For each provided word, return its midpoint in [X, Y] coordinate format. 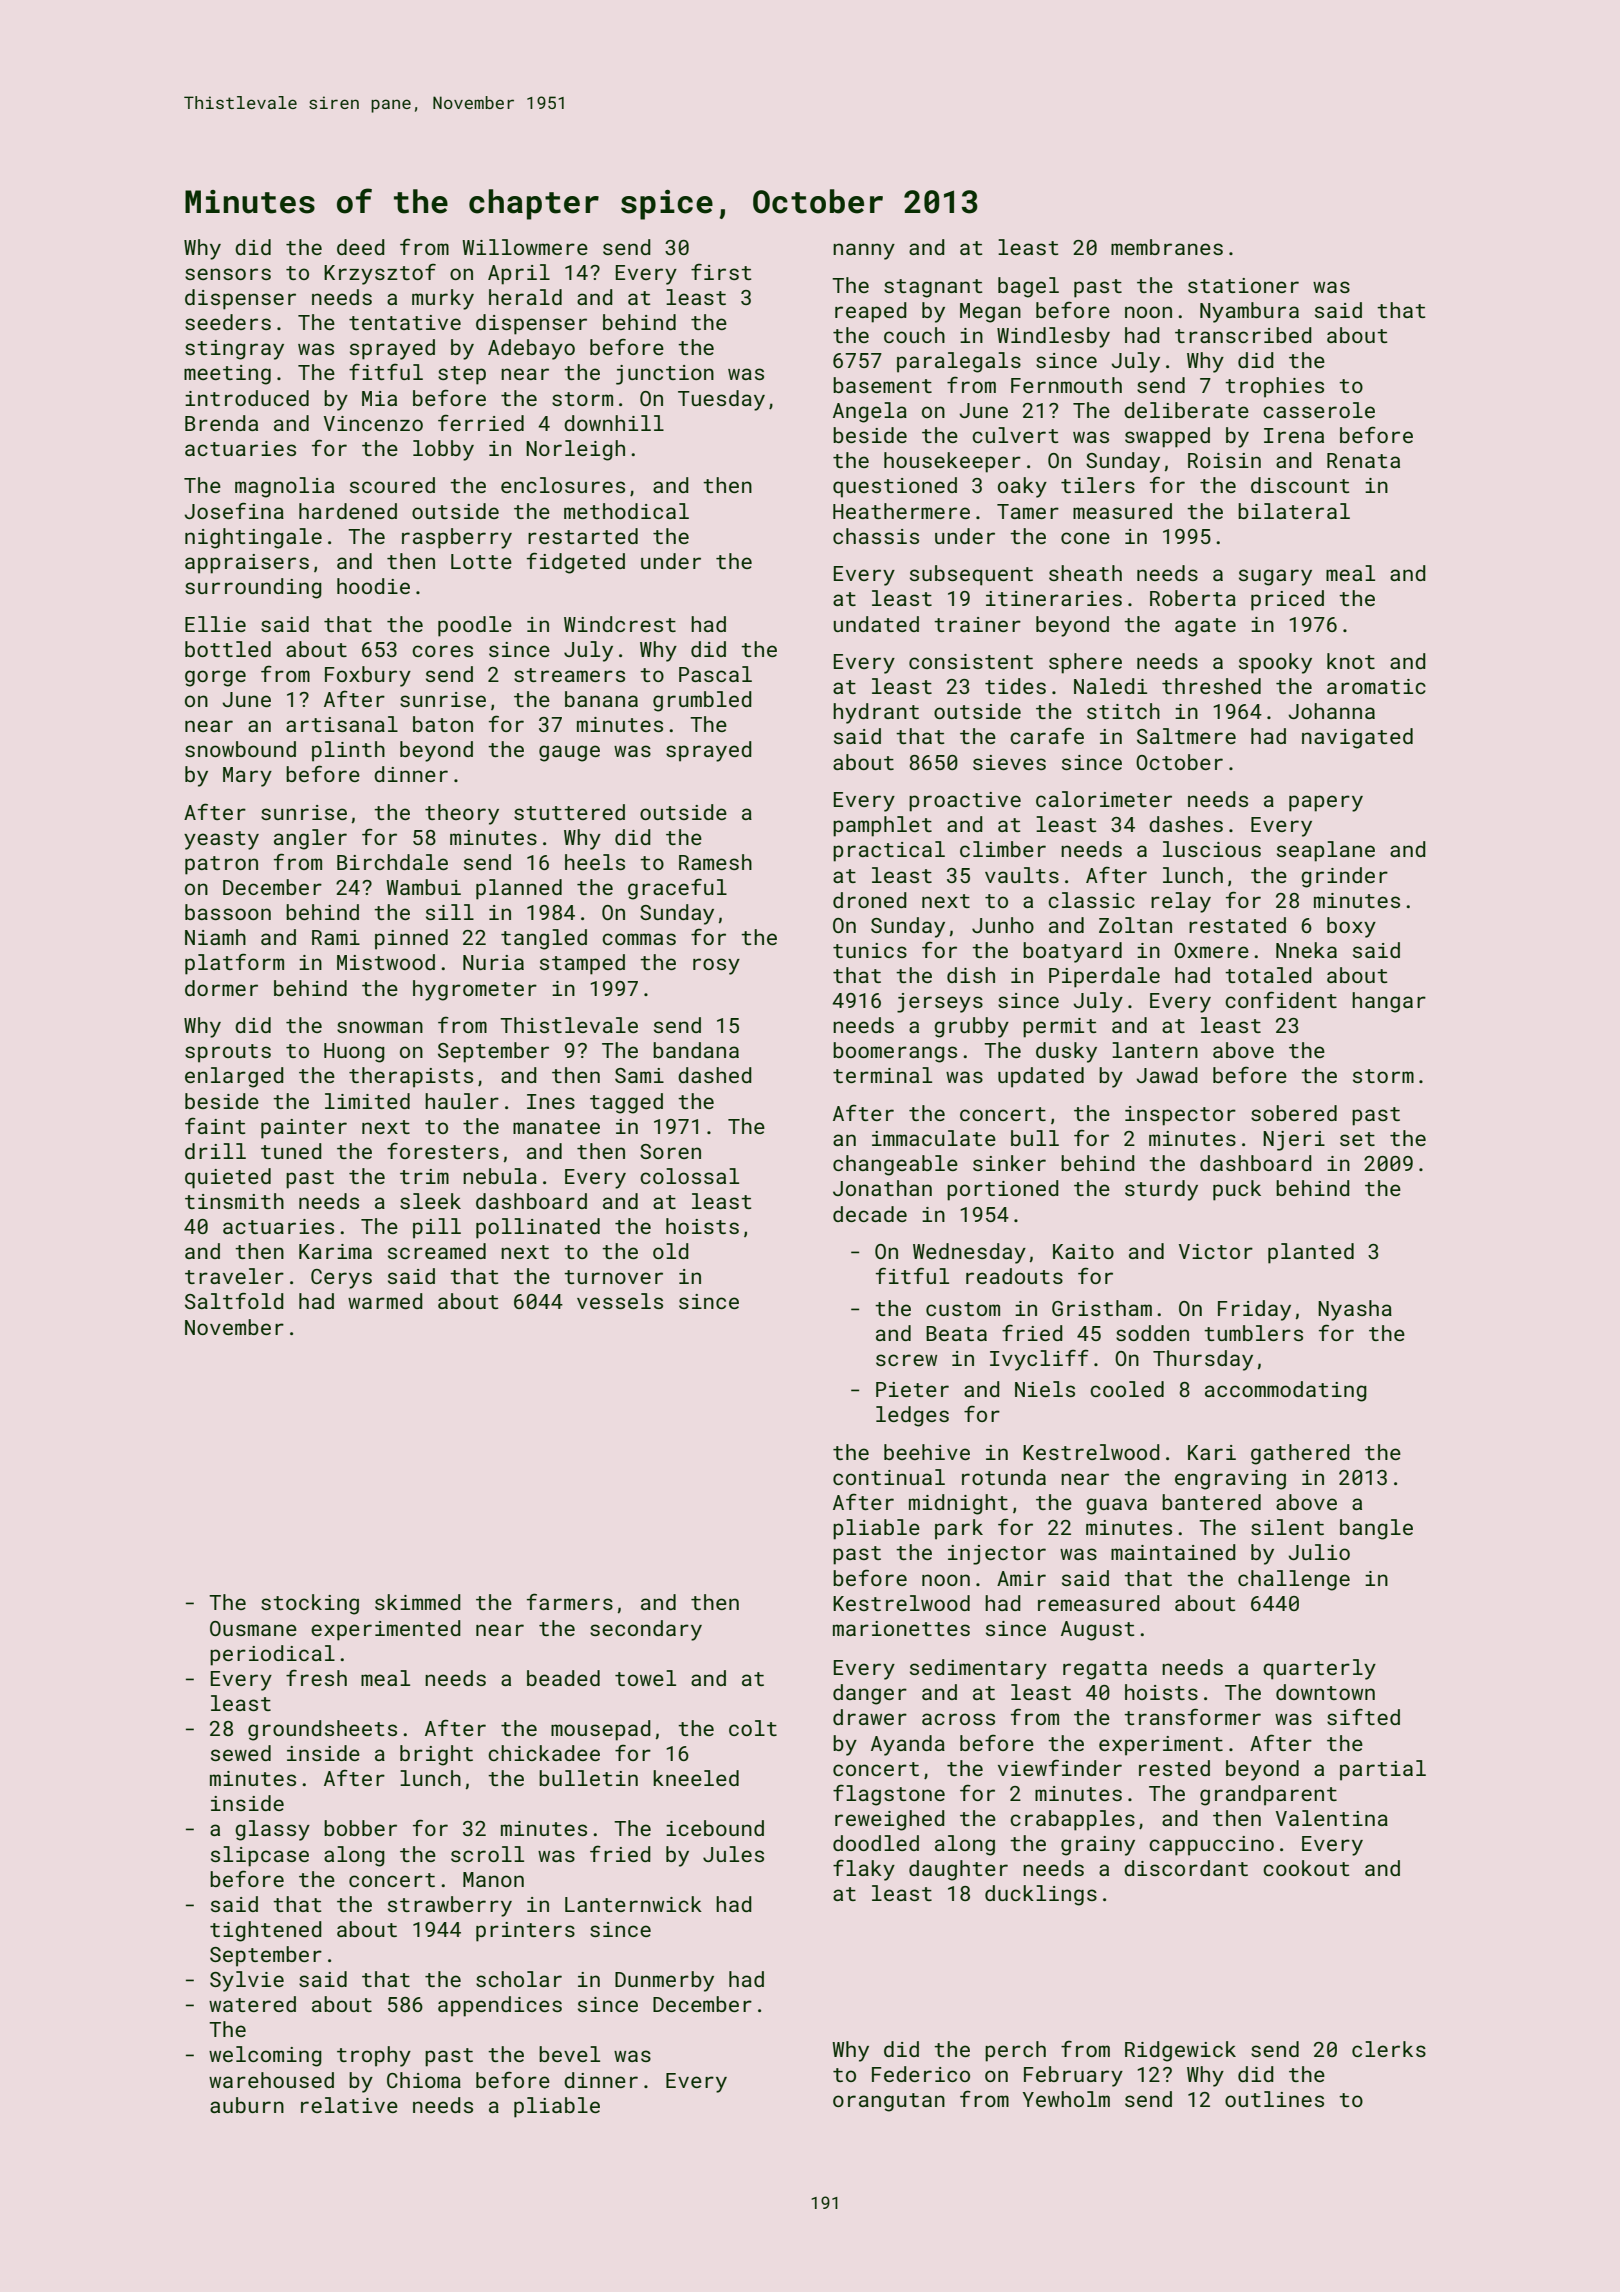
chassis [876, 536]
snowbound [240, 749]
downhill [614, 423]
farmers [570, 1601]
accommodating [1286, 1391]
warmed [385, 1301]
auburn [247, 2105]
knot [1351, 661]
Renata [1363, 460]
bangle [1376, 1529]
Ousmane [253, 1628]
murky [443, 299]
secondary [646, 1630]
